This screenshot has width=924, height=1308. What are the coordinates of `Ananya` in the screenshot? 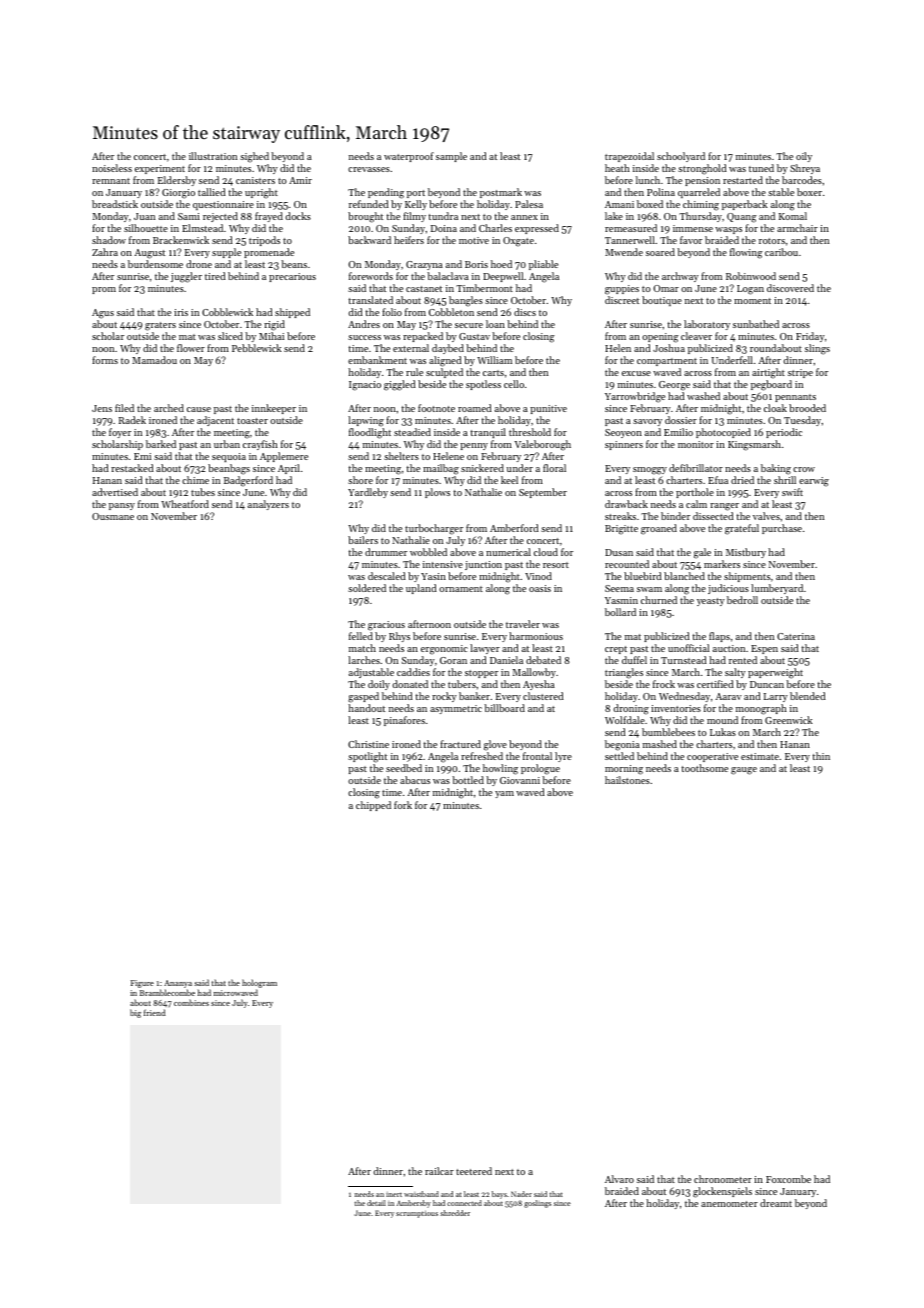 It's located at (178, 984).
